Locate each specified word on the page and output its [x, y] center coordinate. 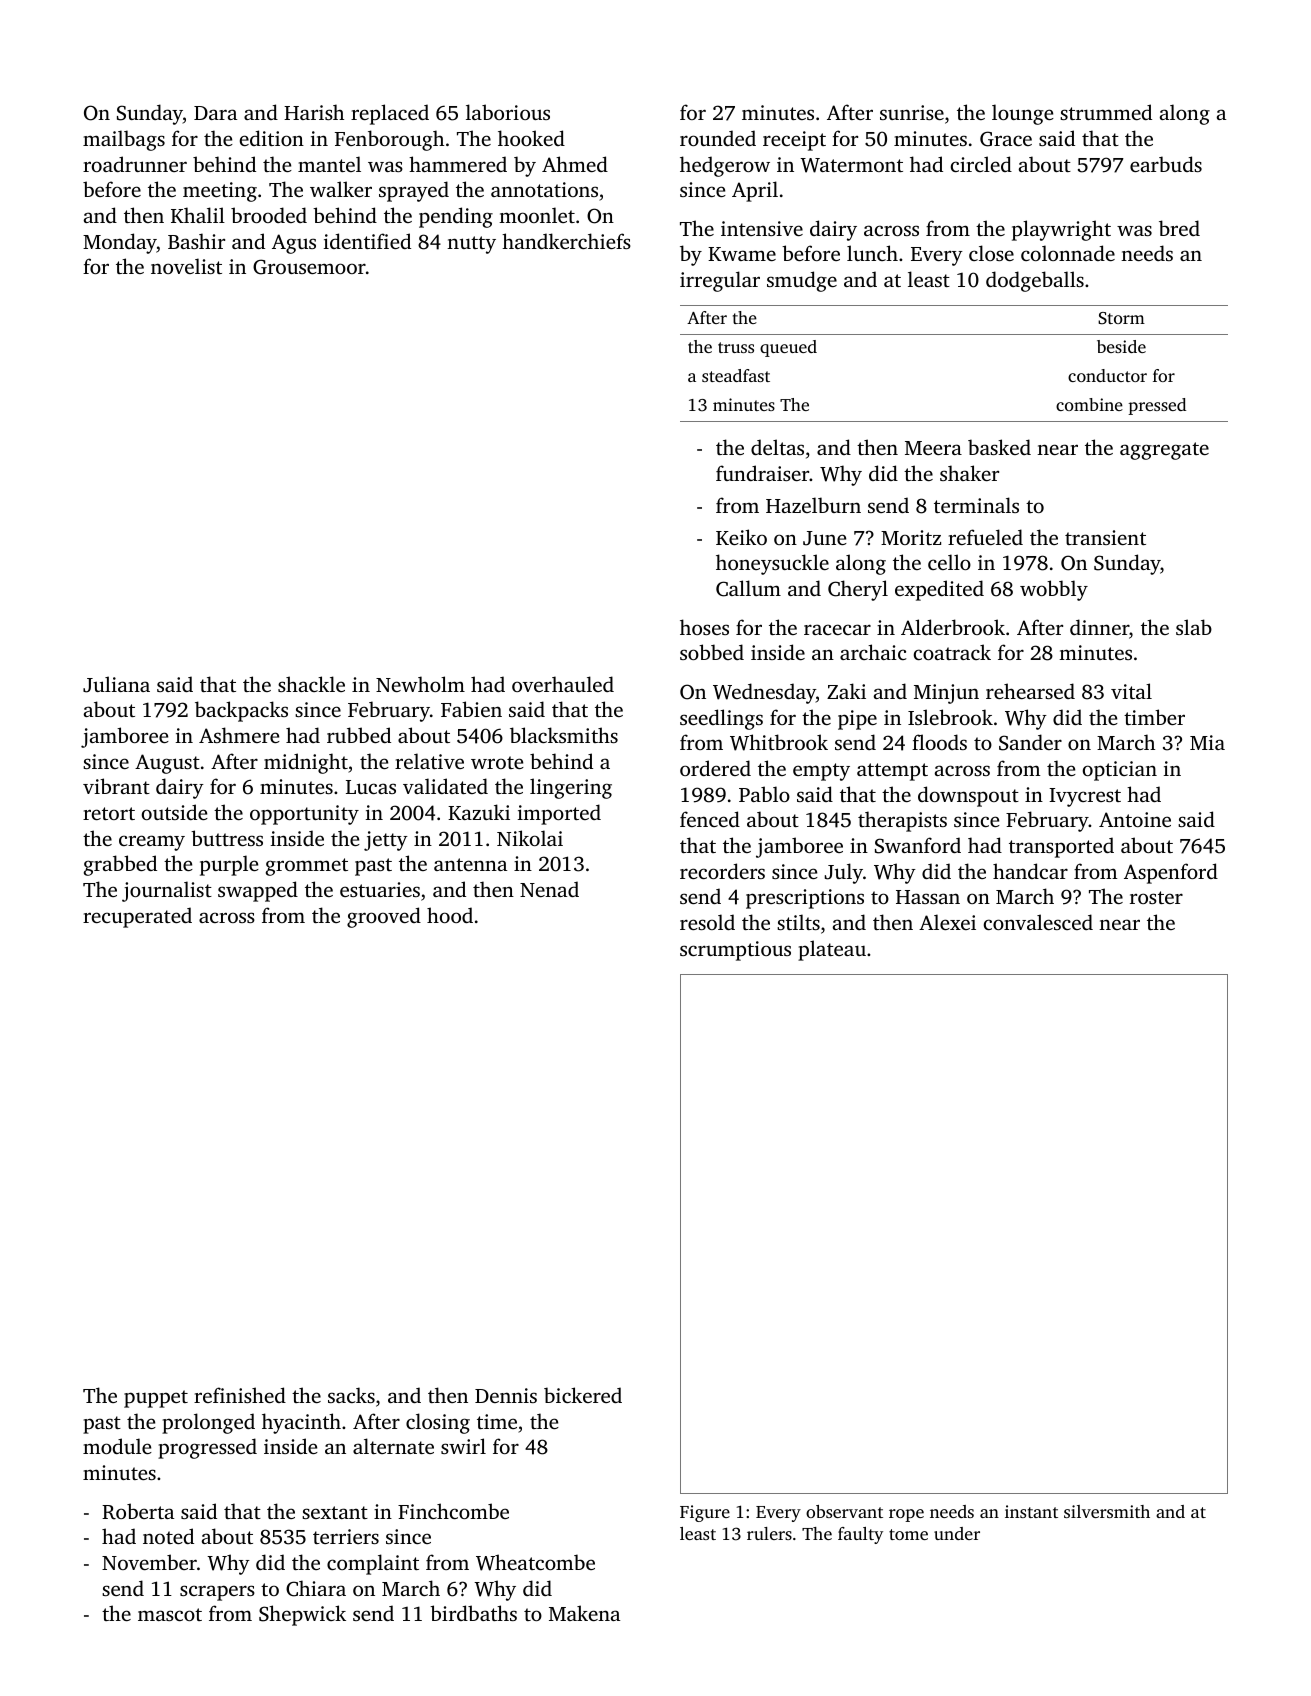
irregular [720, 281]
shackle [311, 684]
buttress [227, 838]
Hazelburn [813, 505]
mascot [170, 1614]
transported [1061, 847]
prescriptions [805, 899]
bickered [583, 1395]
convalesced [1038, 922]
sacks [351, 1395]
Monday [120, 243]
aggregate [1164, 451]
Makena [584, 1613]
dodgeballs [1035, 281]
